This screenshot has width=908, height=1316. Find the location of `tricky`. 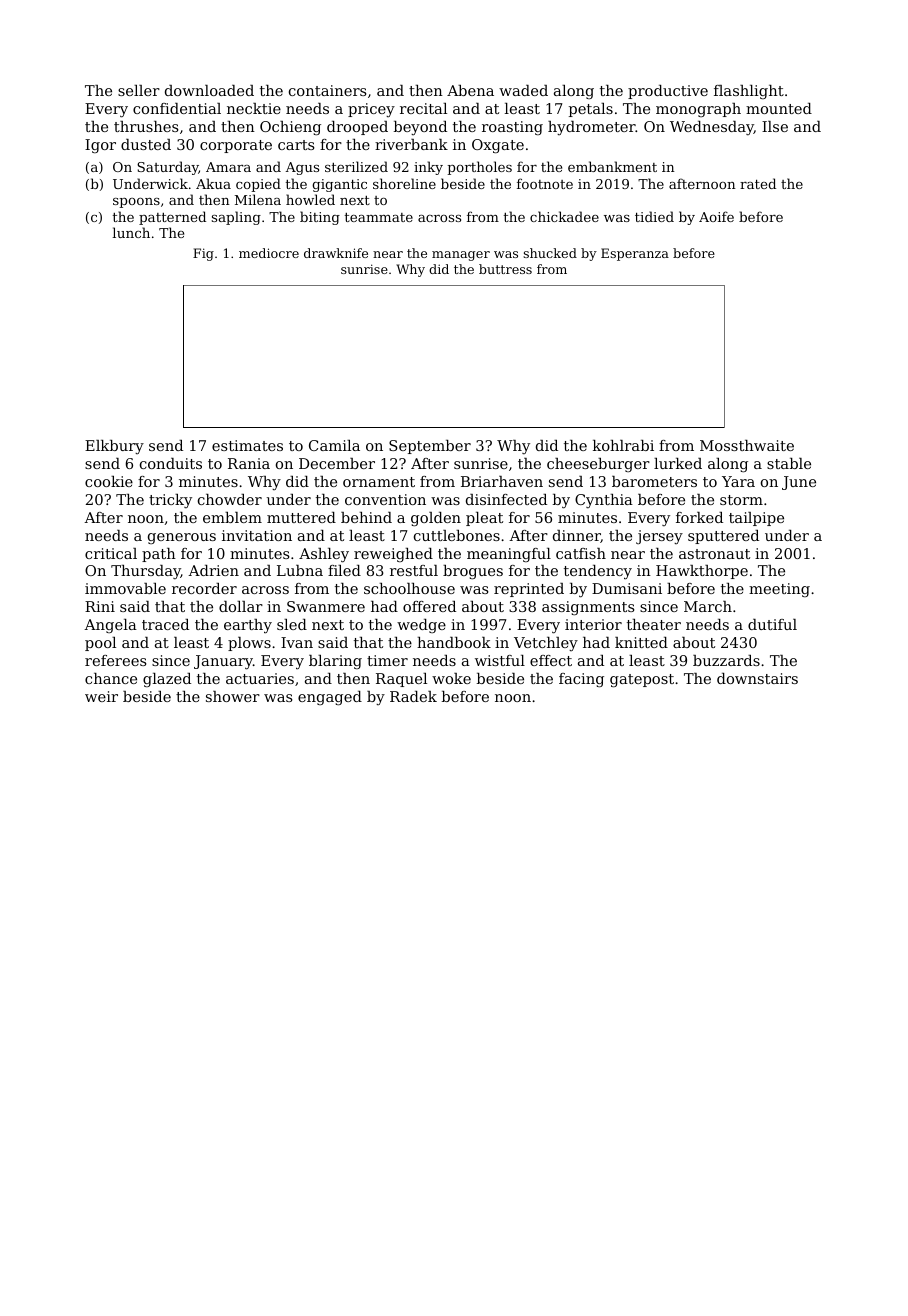

tricky is located at coordinates (170, 501).
